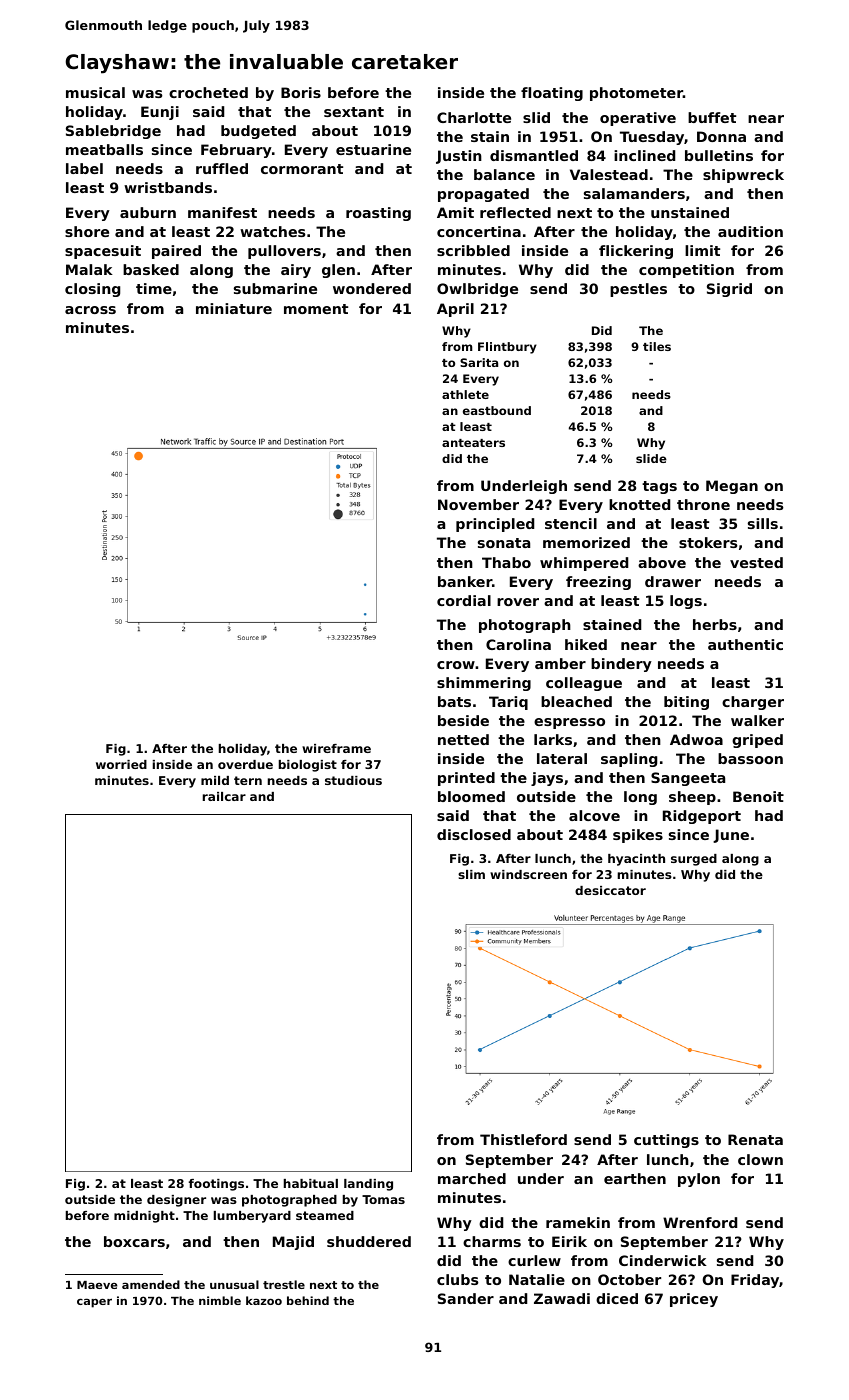 Image resolution: width=849 pixels, height=1400 pixels. Describe the element at coordinates (594, 815) in the document. I see `alcove` at that location.
